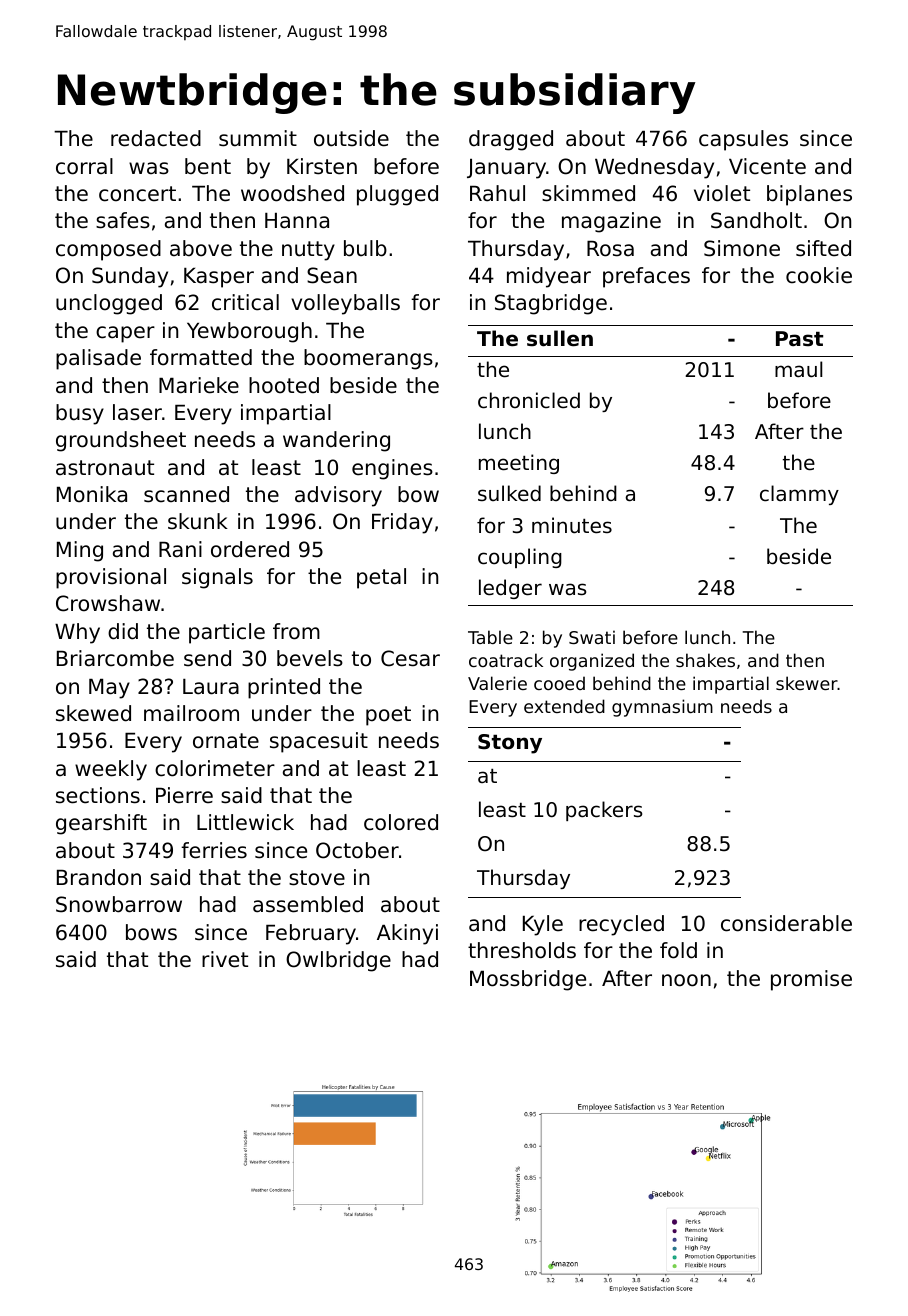  Describe the element at coordinates (510, 744) in the image. I see `Stony` at that location.
